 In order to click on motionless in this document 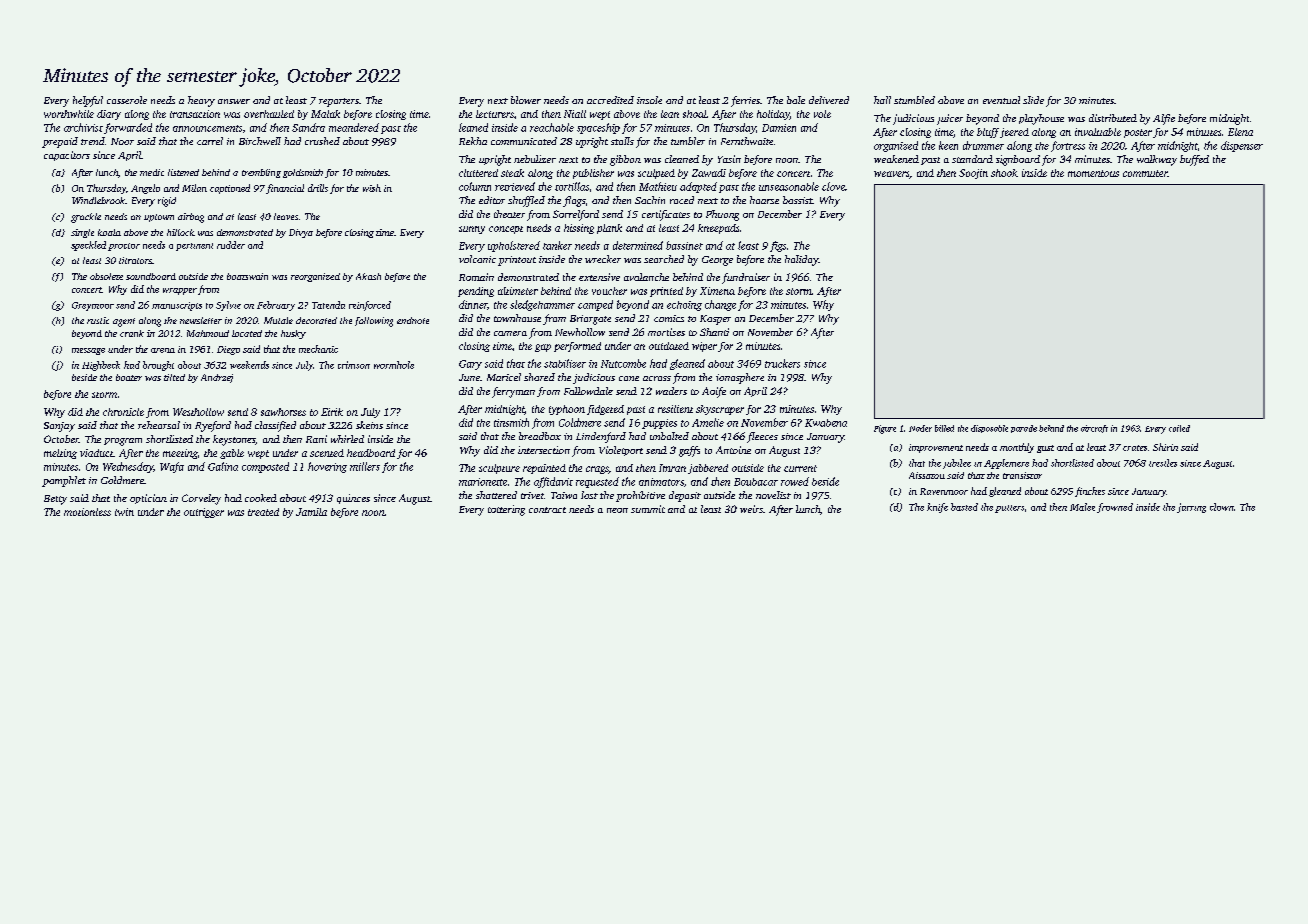, I will do `click(87, 512)`.
